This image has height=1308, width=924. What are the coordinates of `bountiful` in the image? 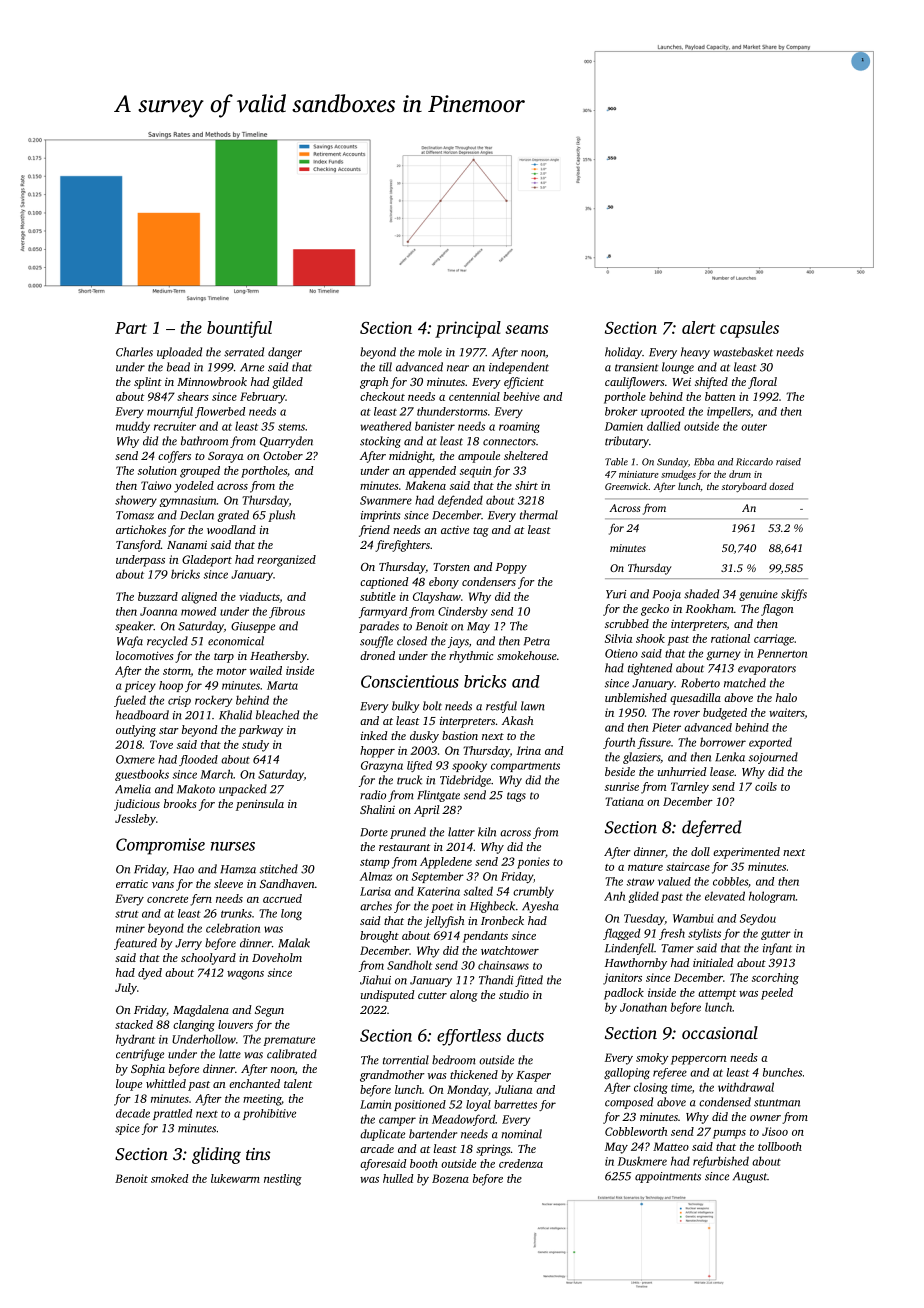 It's located at (239, 329).
